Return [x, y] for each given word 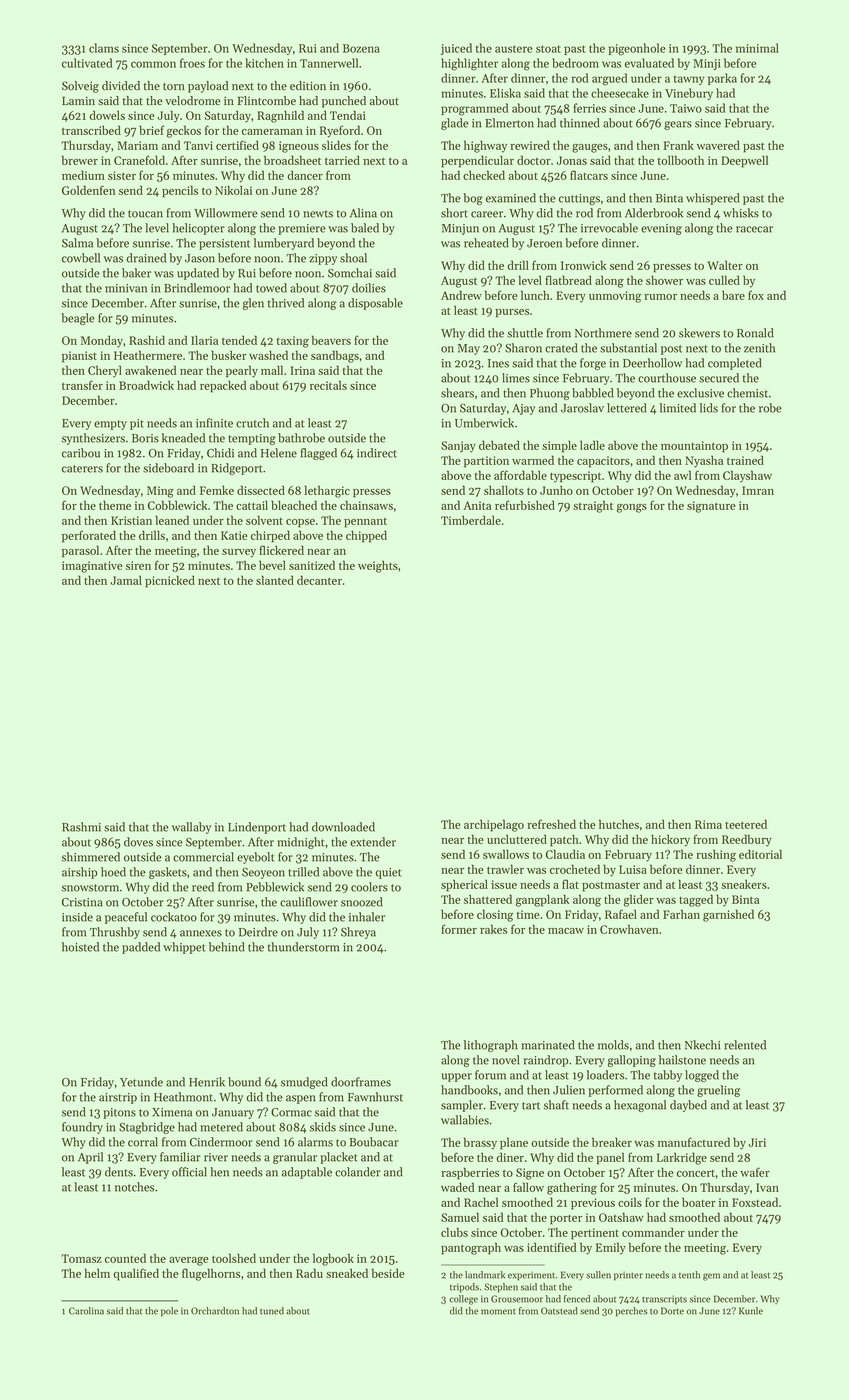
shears [457, 393]
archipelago [494, 825]
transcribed [91, 130]
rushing [716, 855]
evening [661, 229]
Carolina [86, 1311]
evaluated [649, 63]
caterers [82, 469]
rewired [530, 145]
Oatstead [559, 1311]
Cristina [82, 902]
